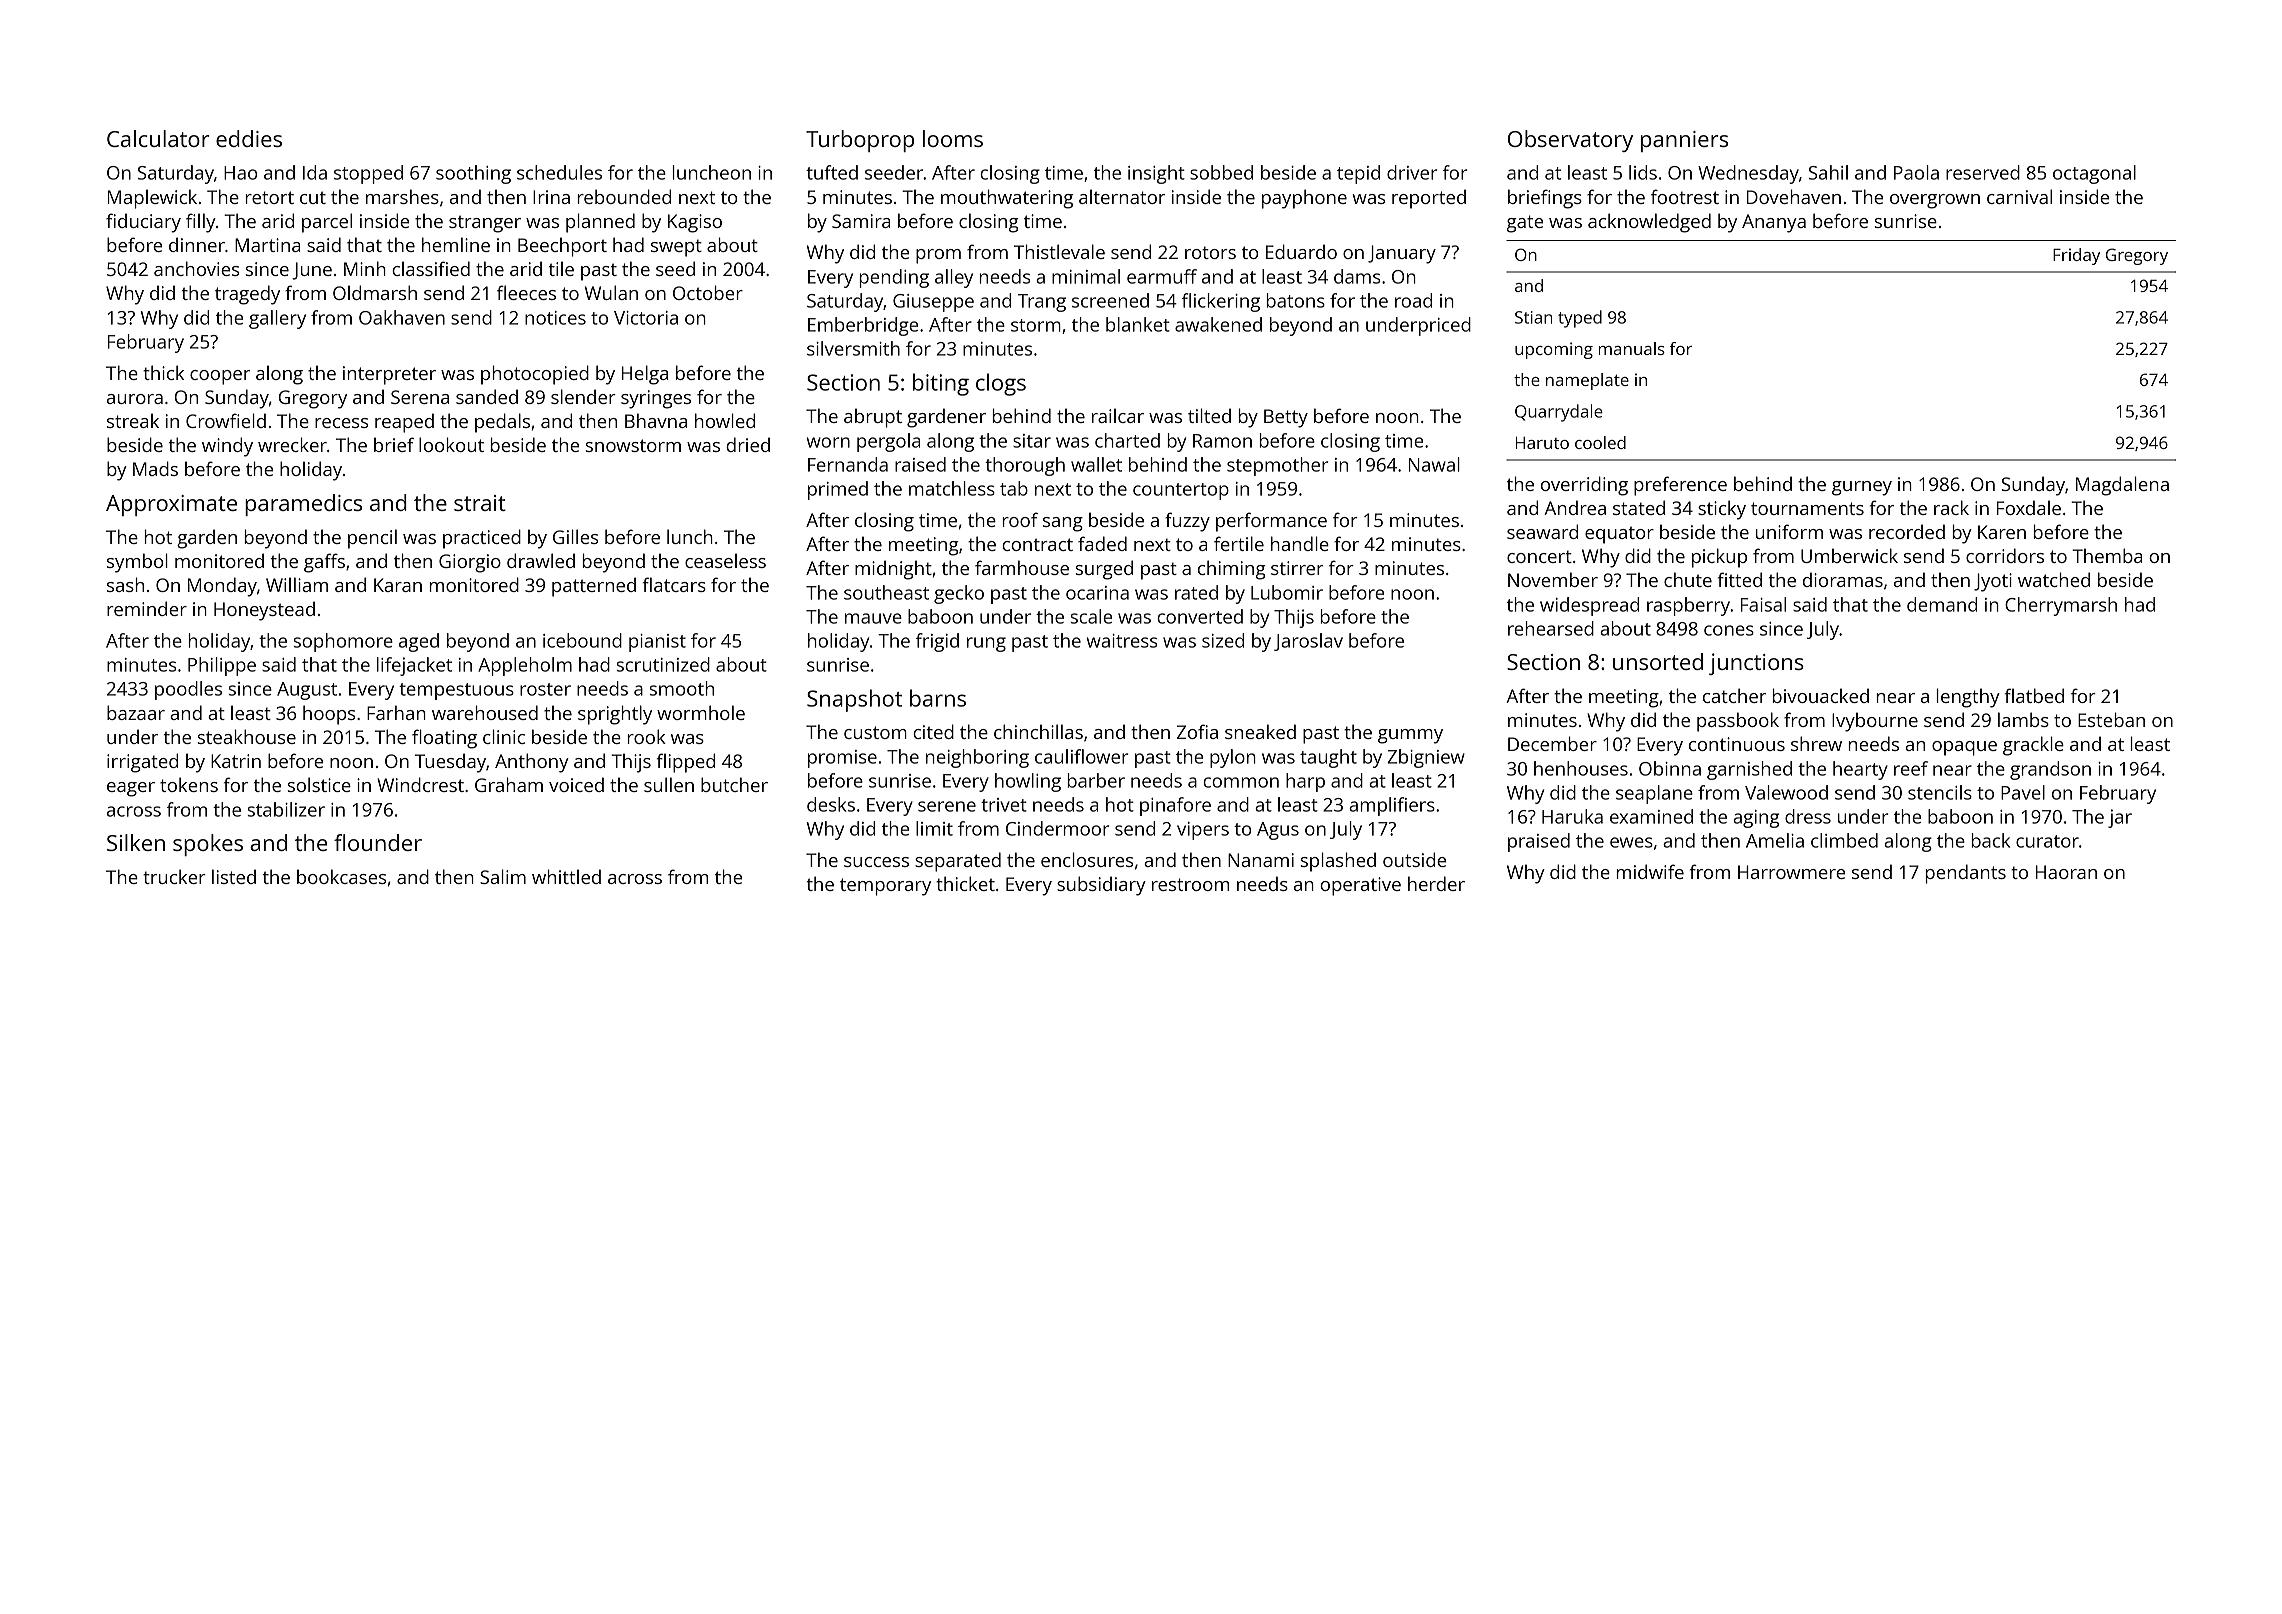 This image has height=1614, width=2282. Describe the element at coordinates (611, 292) in the image. I see `Wulan` at that location.
